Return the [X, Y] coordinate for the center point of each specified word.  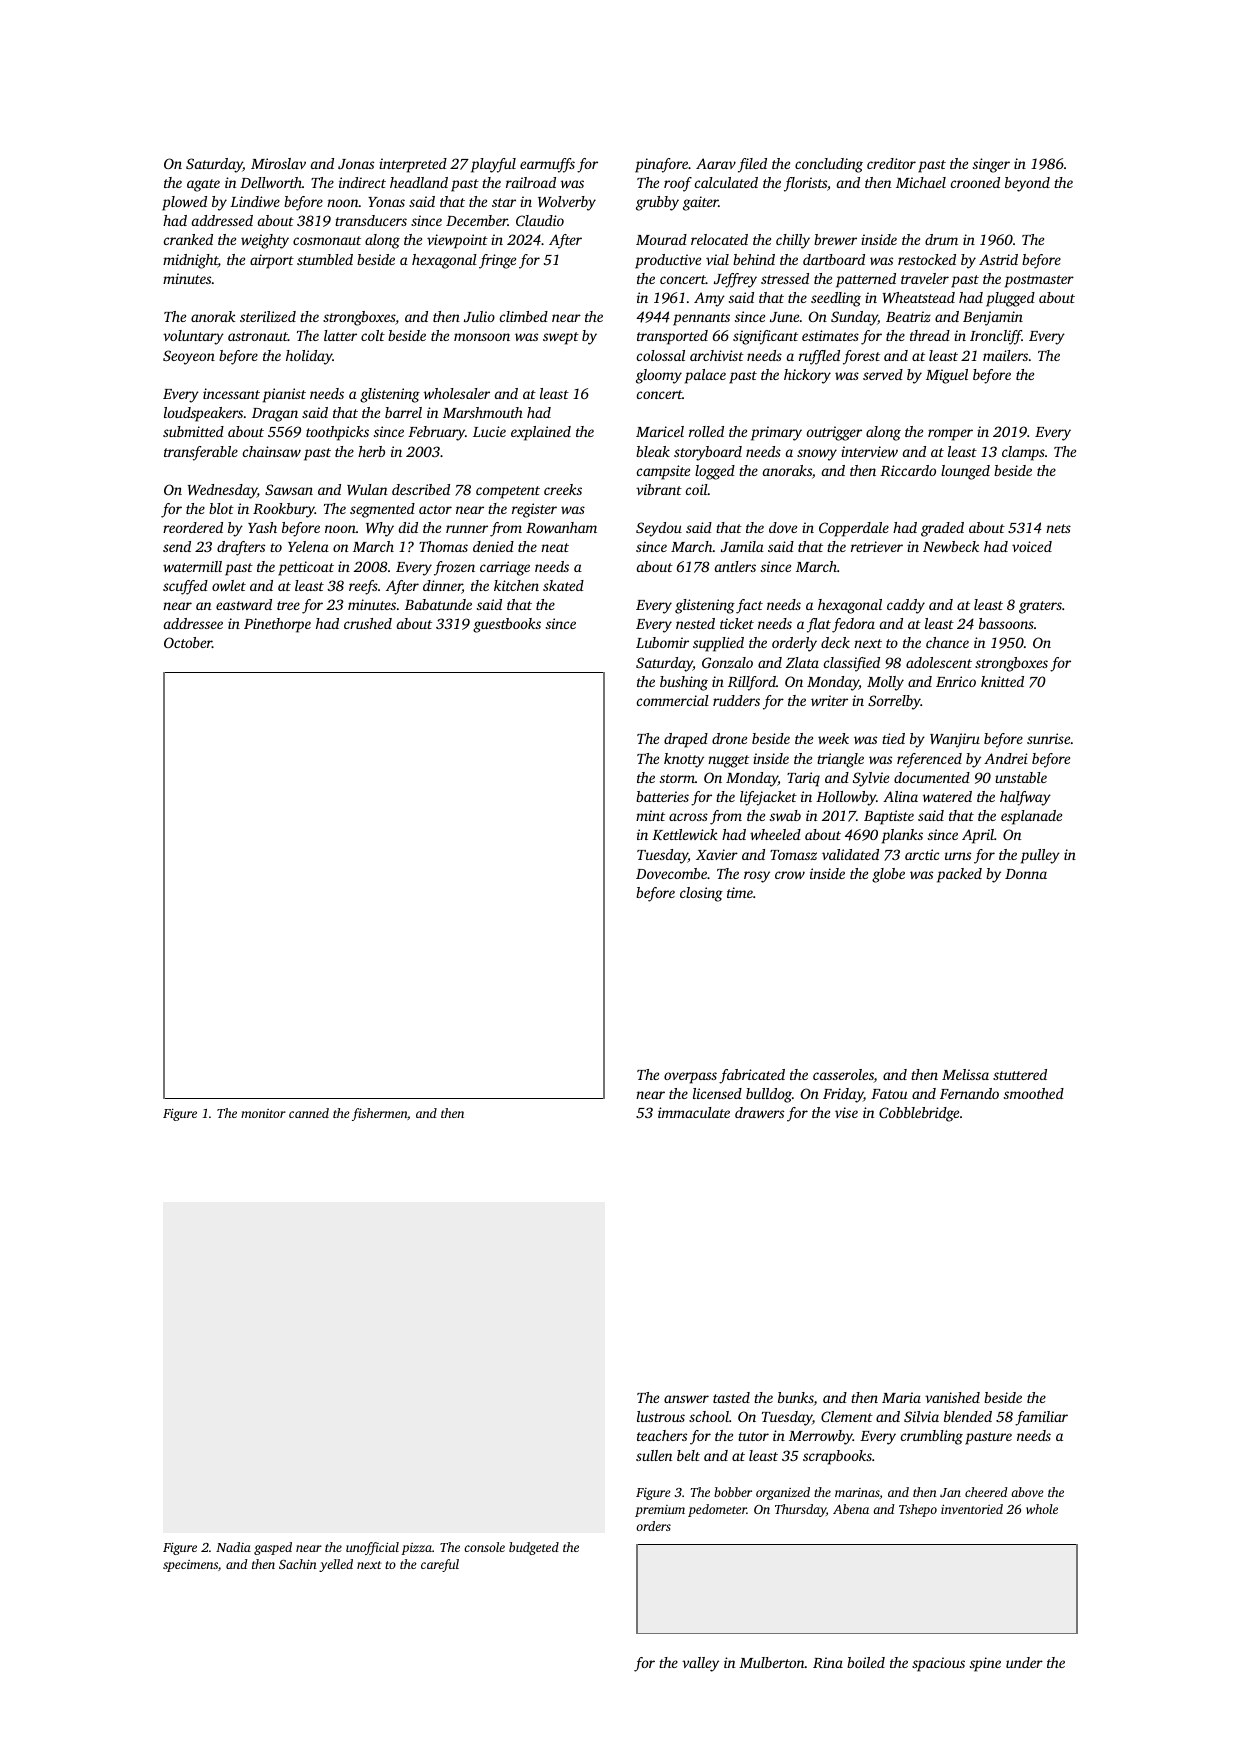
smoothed [1034, 1093]
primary [776, 433]
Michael [921, 182]
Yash [262, 527]
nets [1058, 528]
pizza [416, 1549]
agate [203, 185]
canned [309, 1113]
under [1024, 1662]
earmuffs [547, 165]
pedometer [717, 1510]
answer [686, 1399]
